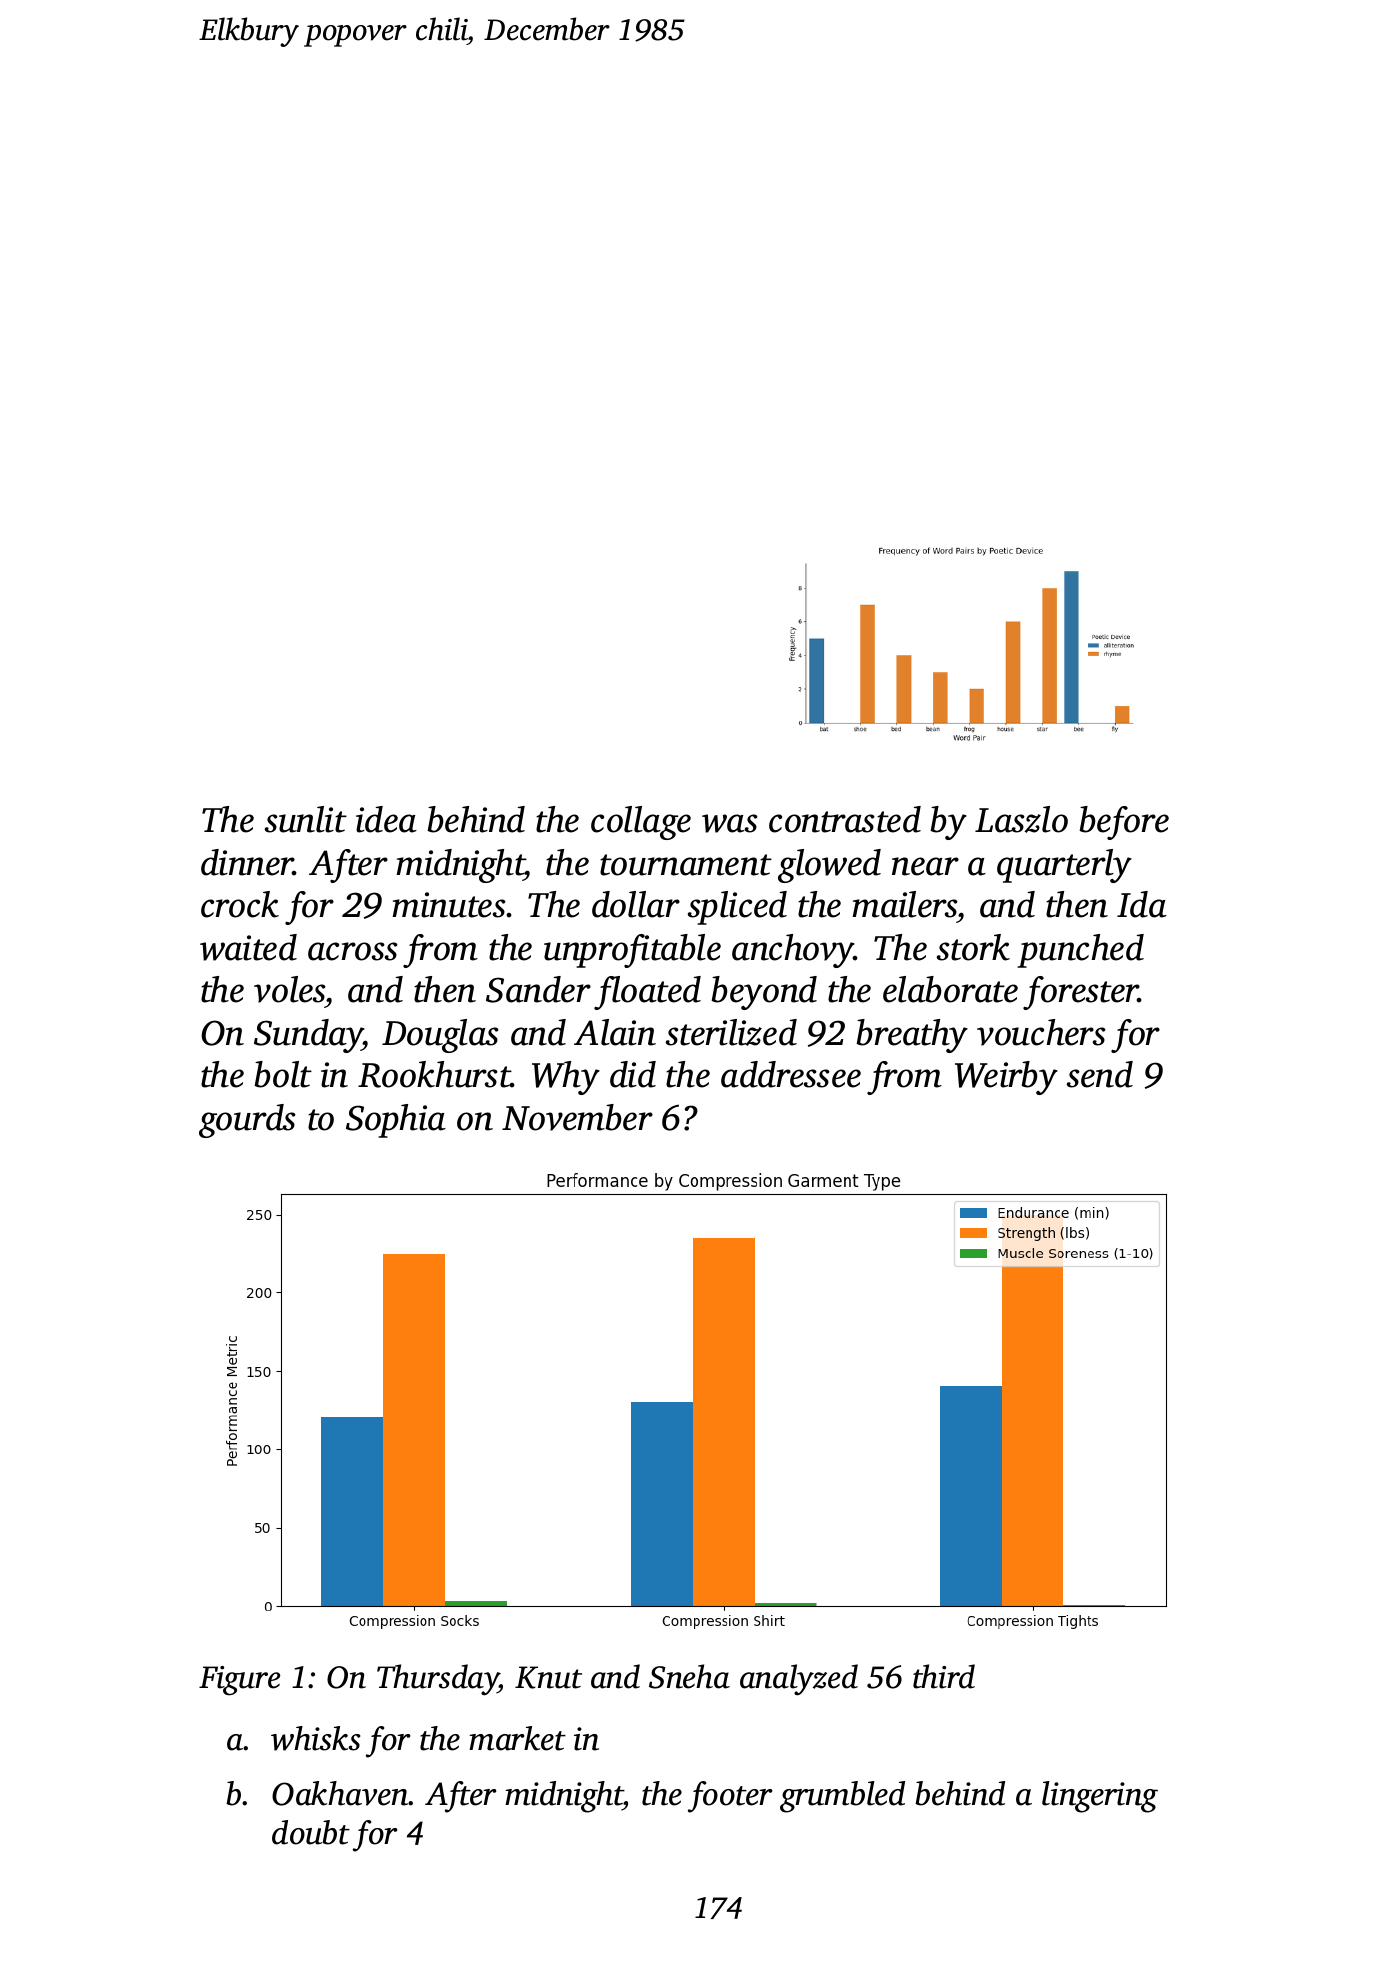 This document has width=1386, height=1969. Describe the element at coordinates (633, 1074) in the document. I see `did` at that location.
